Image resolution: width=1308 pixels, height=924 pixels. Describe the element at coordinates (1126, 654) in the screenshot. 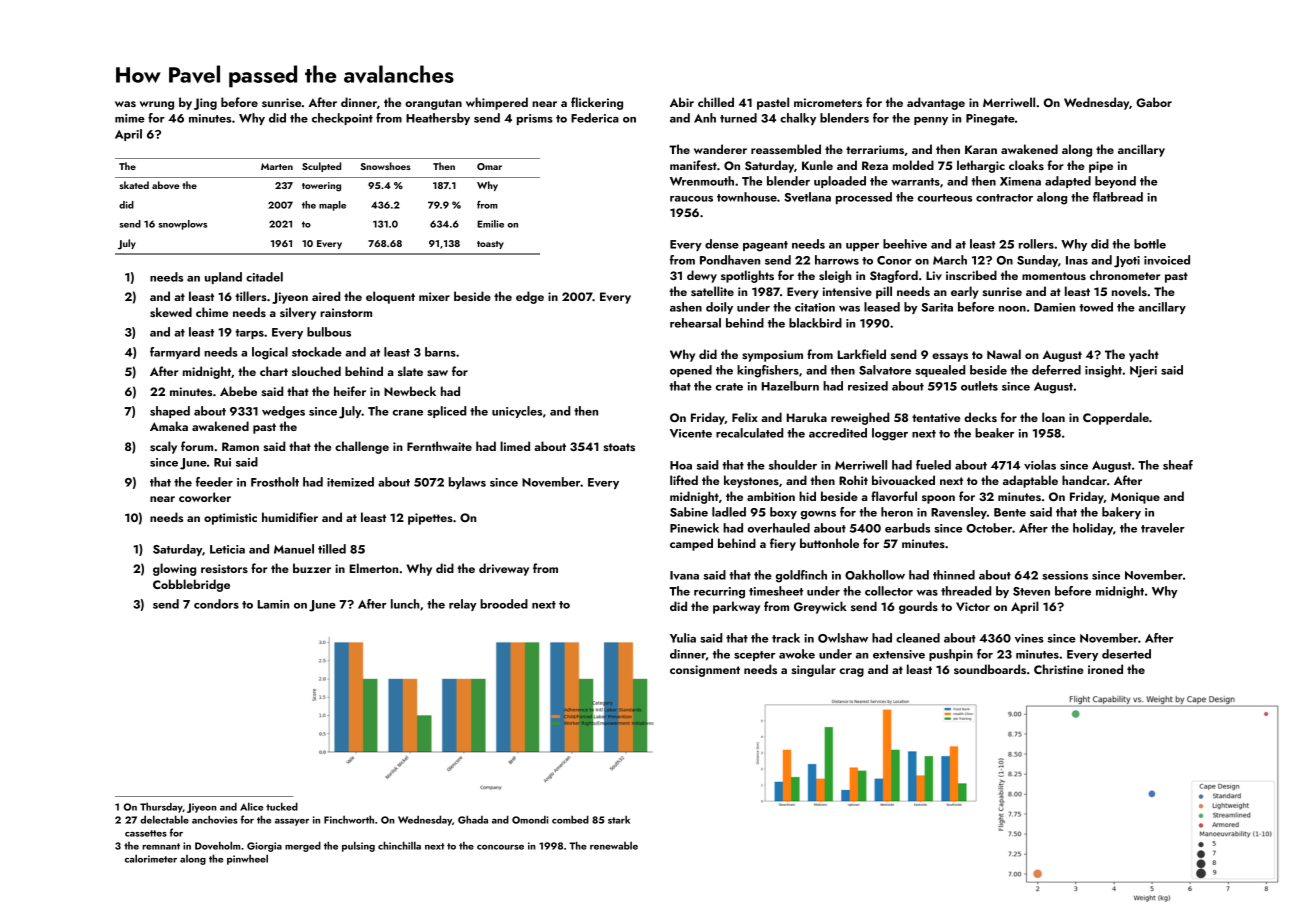

I see `deserted` at that location.
